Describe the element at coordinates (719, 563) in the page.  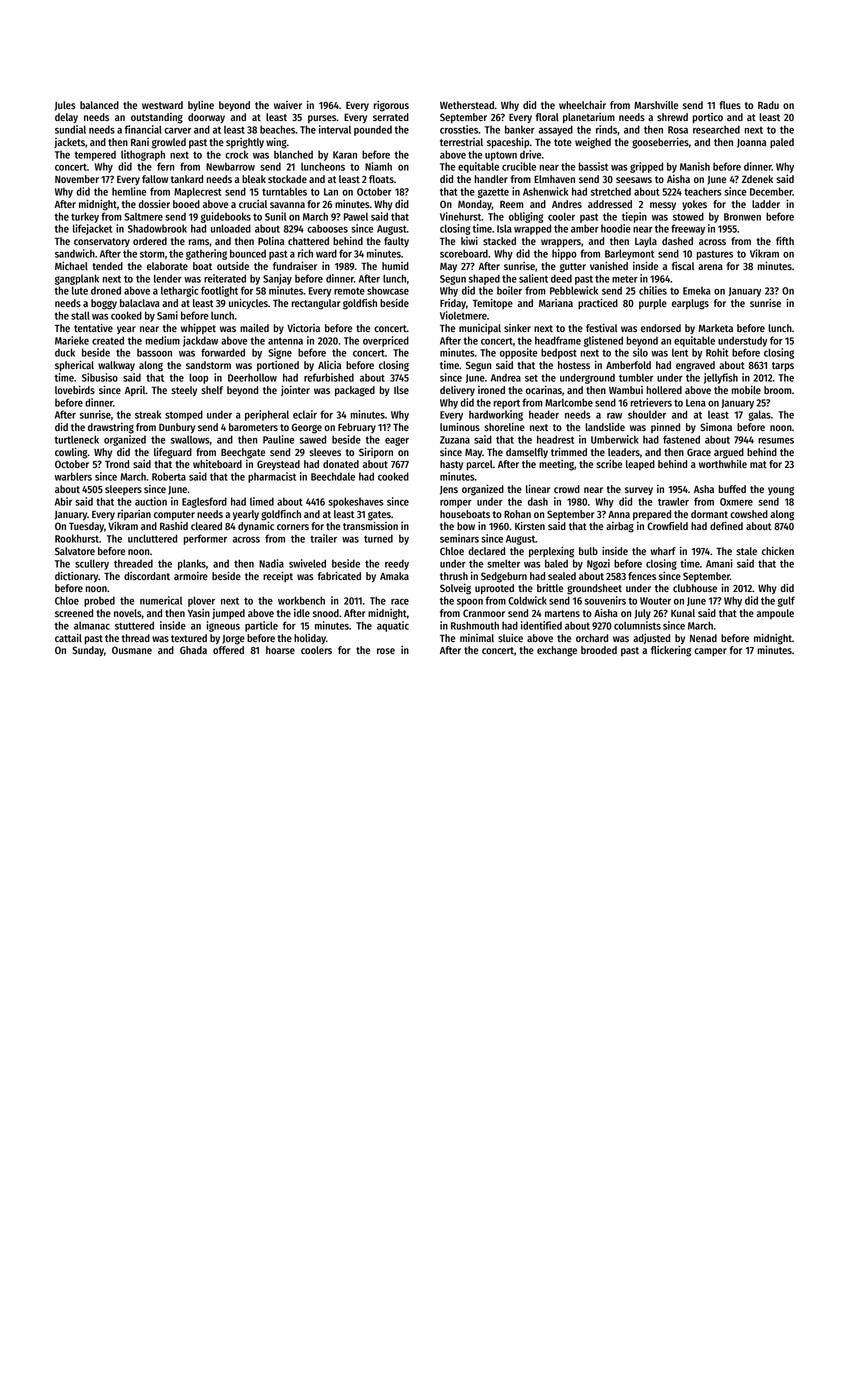
I see `Amani` at that location.
